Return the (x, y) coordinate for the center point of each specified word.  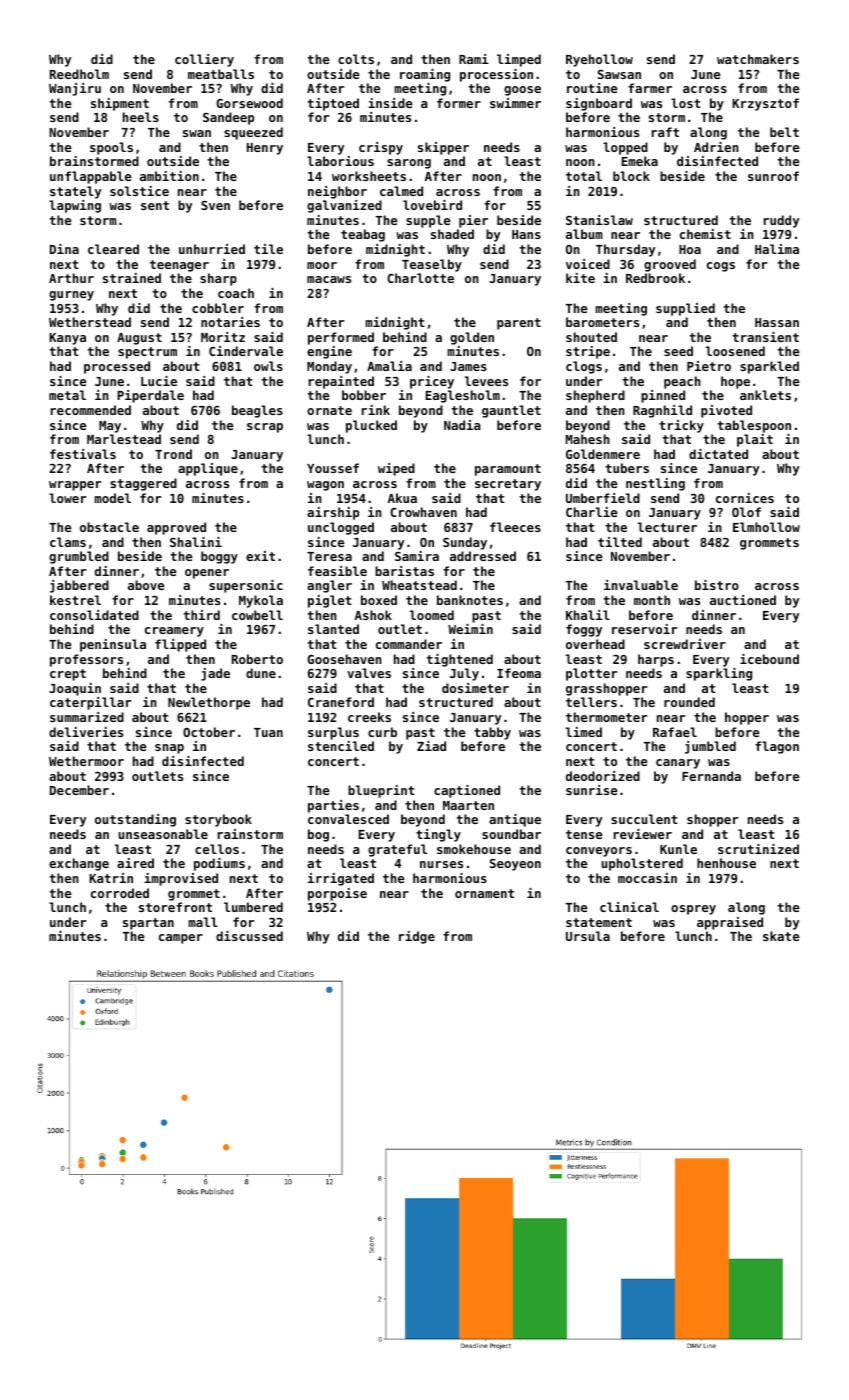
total (584, 176)
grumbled (79, 557)
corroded (120, 893)
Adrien (716, 147)
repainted (341, 382)
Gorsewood (249, 103)
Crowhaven (423, 512)
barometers (602, 322)
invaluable (641, 585)
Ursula (588, 936)
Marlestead (124, 439)
